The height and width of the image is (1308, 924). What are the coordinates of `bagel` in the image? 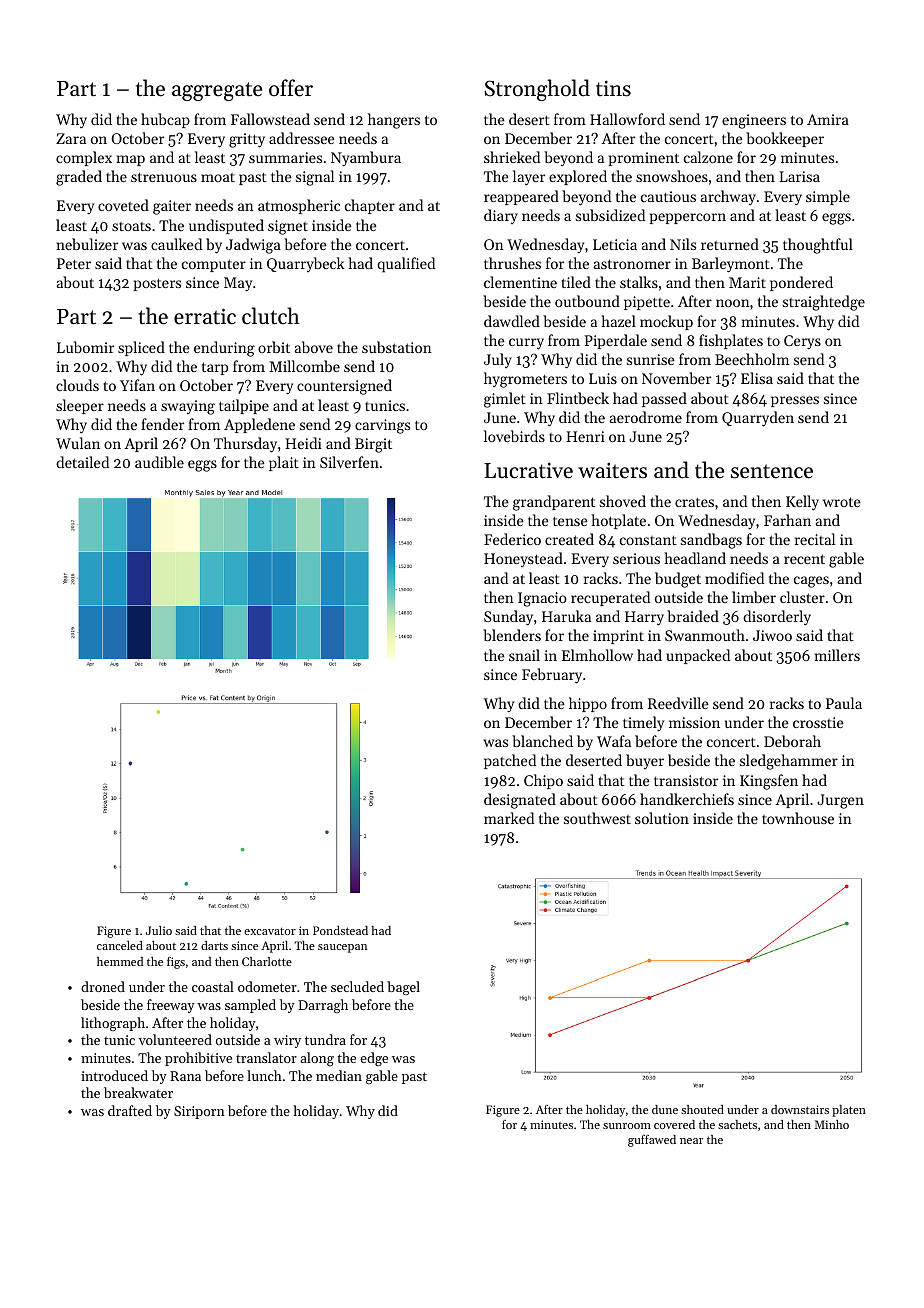 It's located at (403, 988).
